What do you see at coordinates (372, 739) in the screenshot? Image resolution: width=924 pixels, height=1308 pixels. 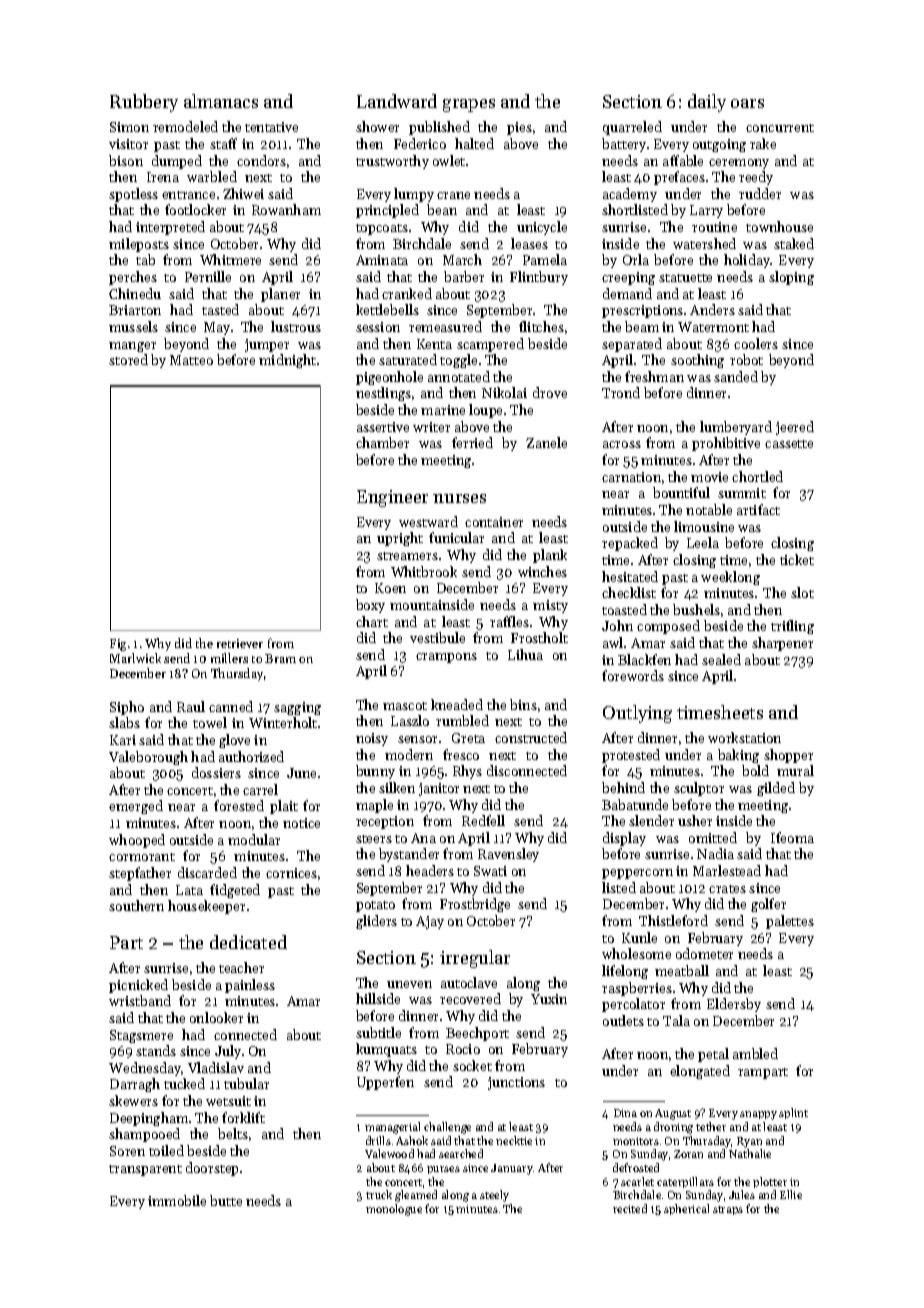 I see `noisy` at bounding box center [372, 739].
